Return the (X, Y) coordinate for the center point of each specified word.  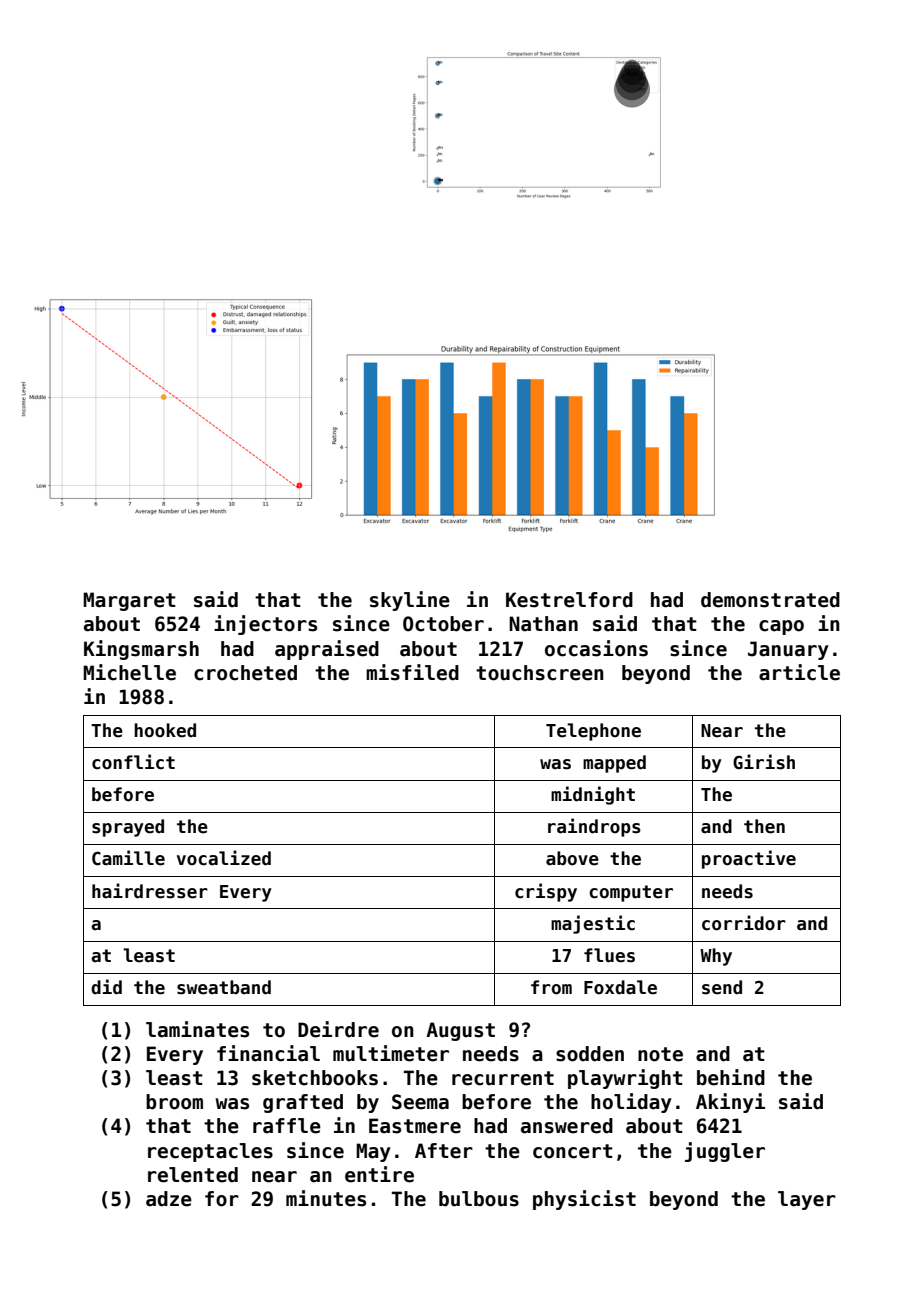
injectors (265, 625)
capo (781, 627)
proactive (749, 859)
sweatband (224, 987)
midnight (593, 795)
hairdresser (150, 891)
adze (169, 1199)
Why (716, 957)
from (551, 987)
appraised (327, 650)
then (764, 826)
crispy (546, 892)
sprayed (128, 828)
